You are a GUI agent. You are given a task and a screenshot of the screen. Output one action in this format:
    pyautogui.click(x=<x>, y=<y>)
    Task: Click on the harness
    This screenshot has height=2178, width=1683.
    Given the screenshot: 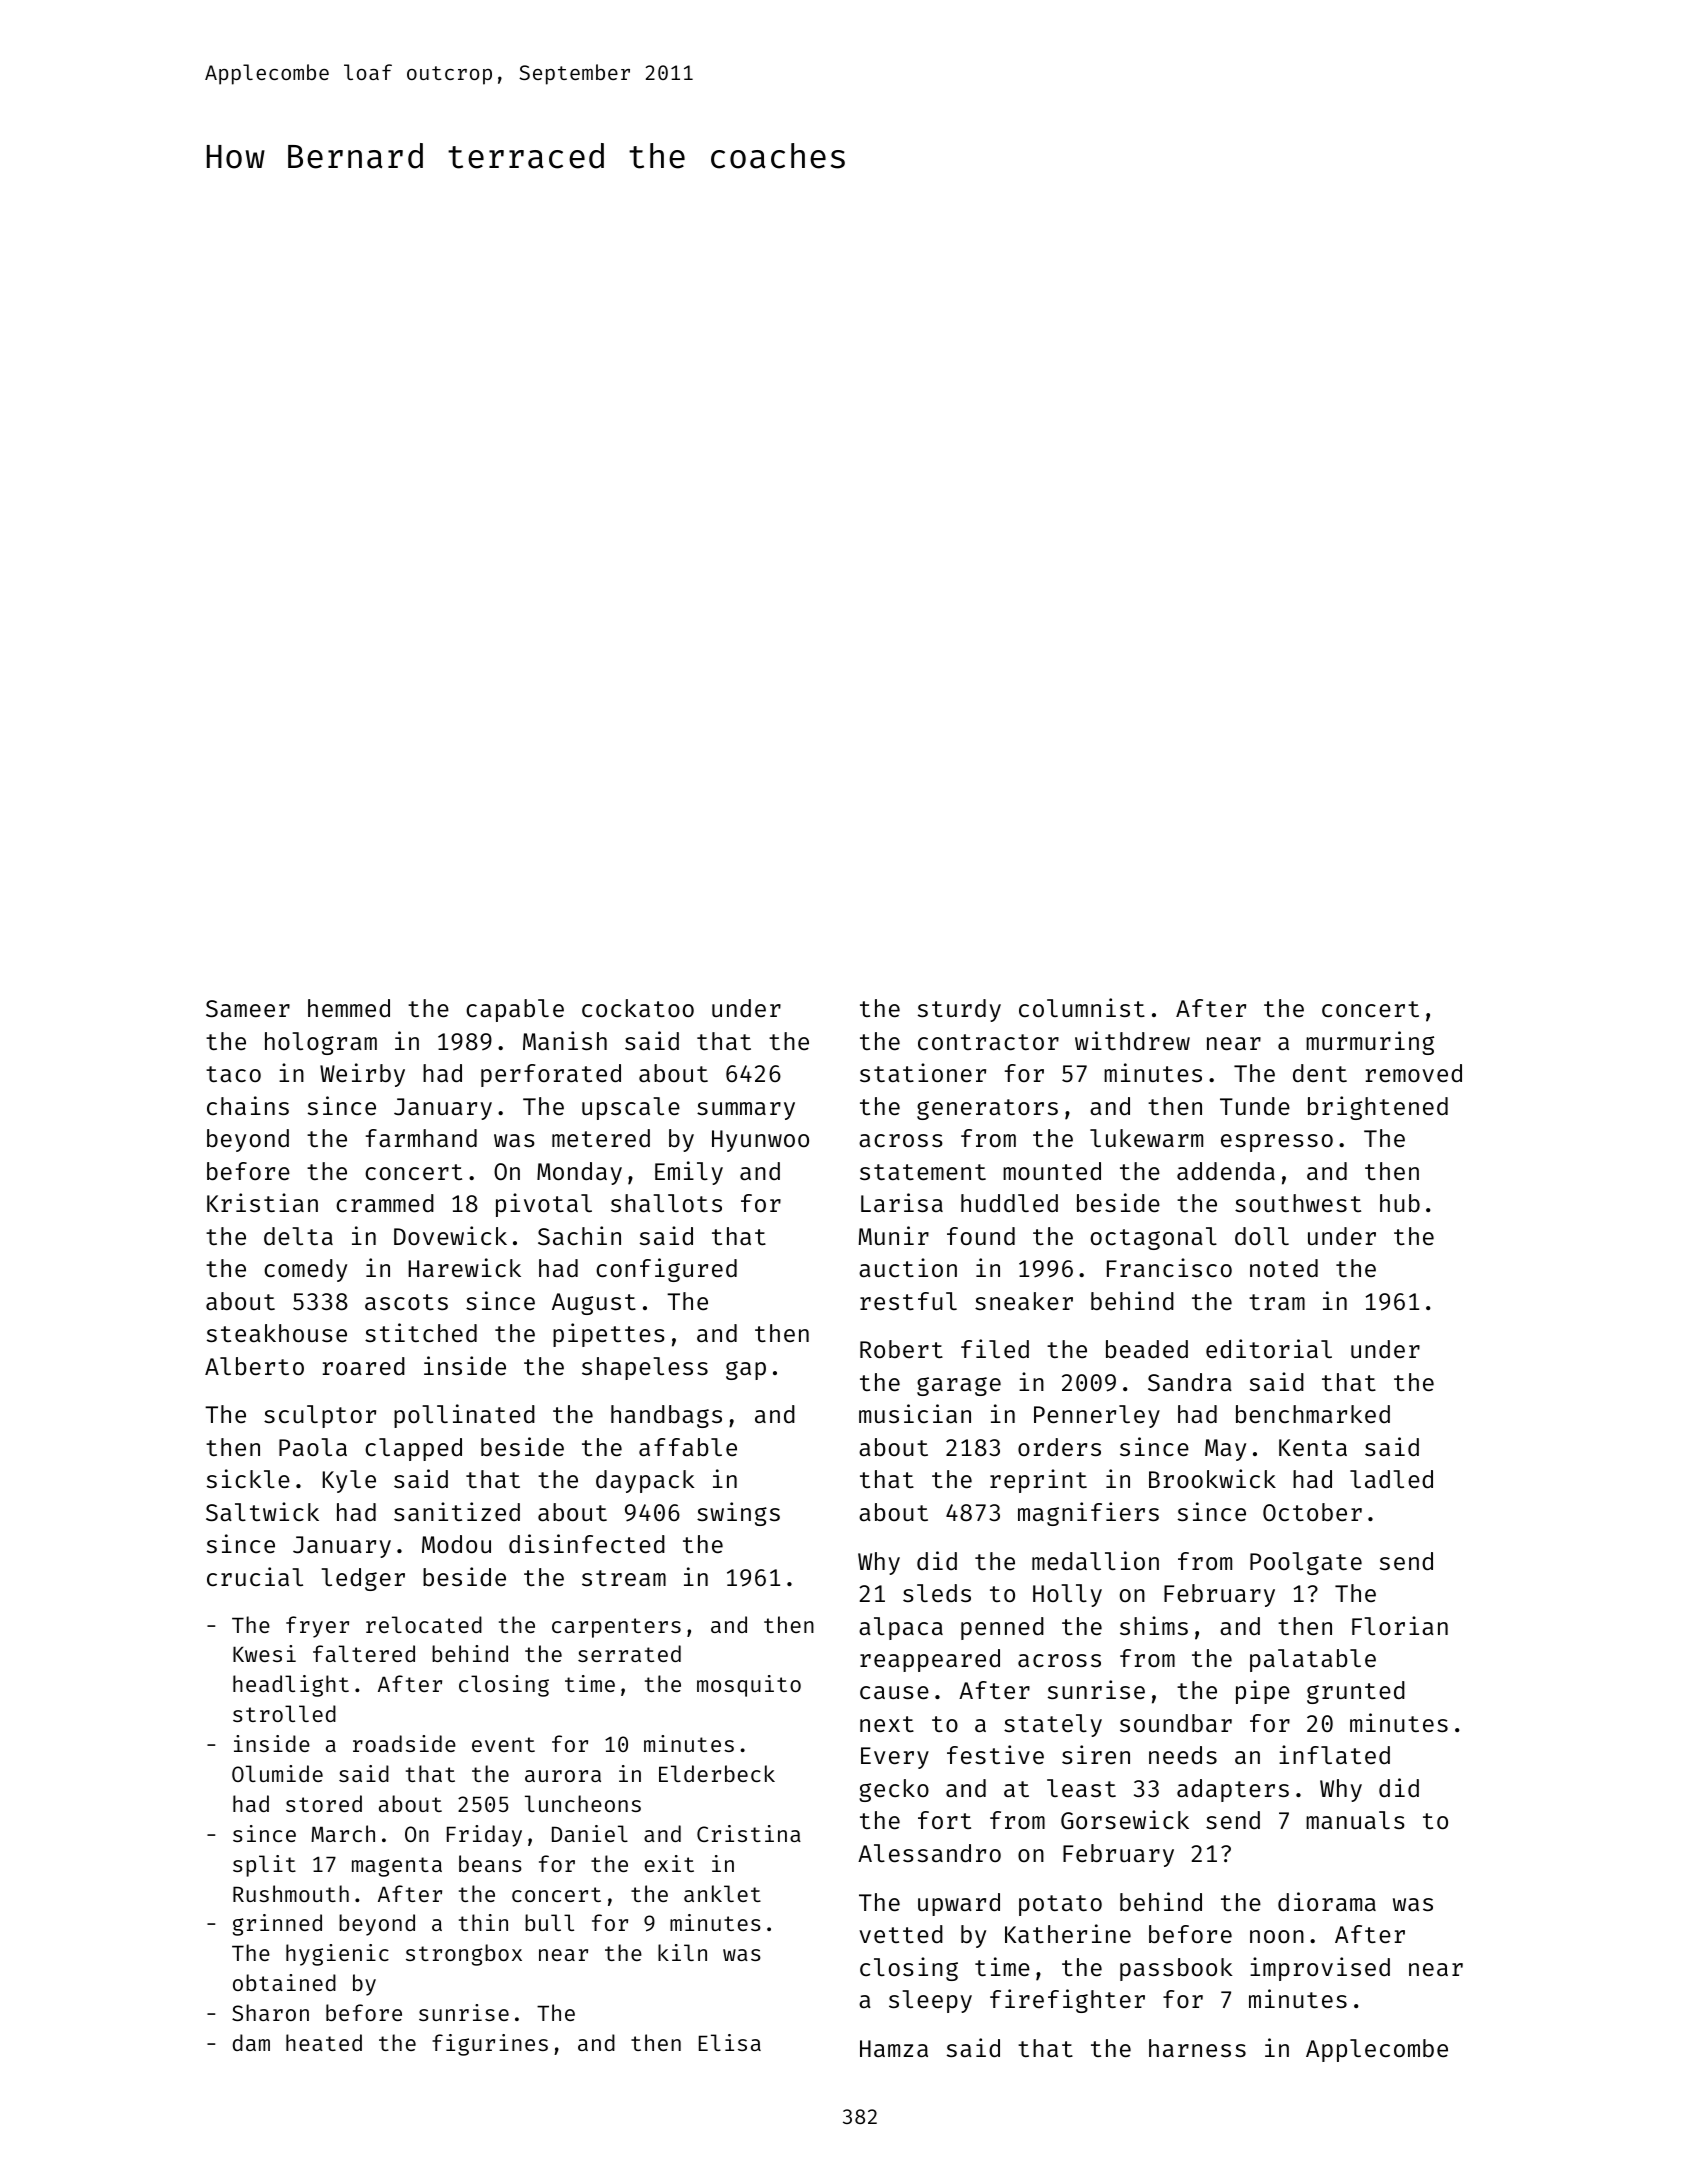 What is the action you would take?
    pyautogui.click(x=1197, y=2048)
